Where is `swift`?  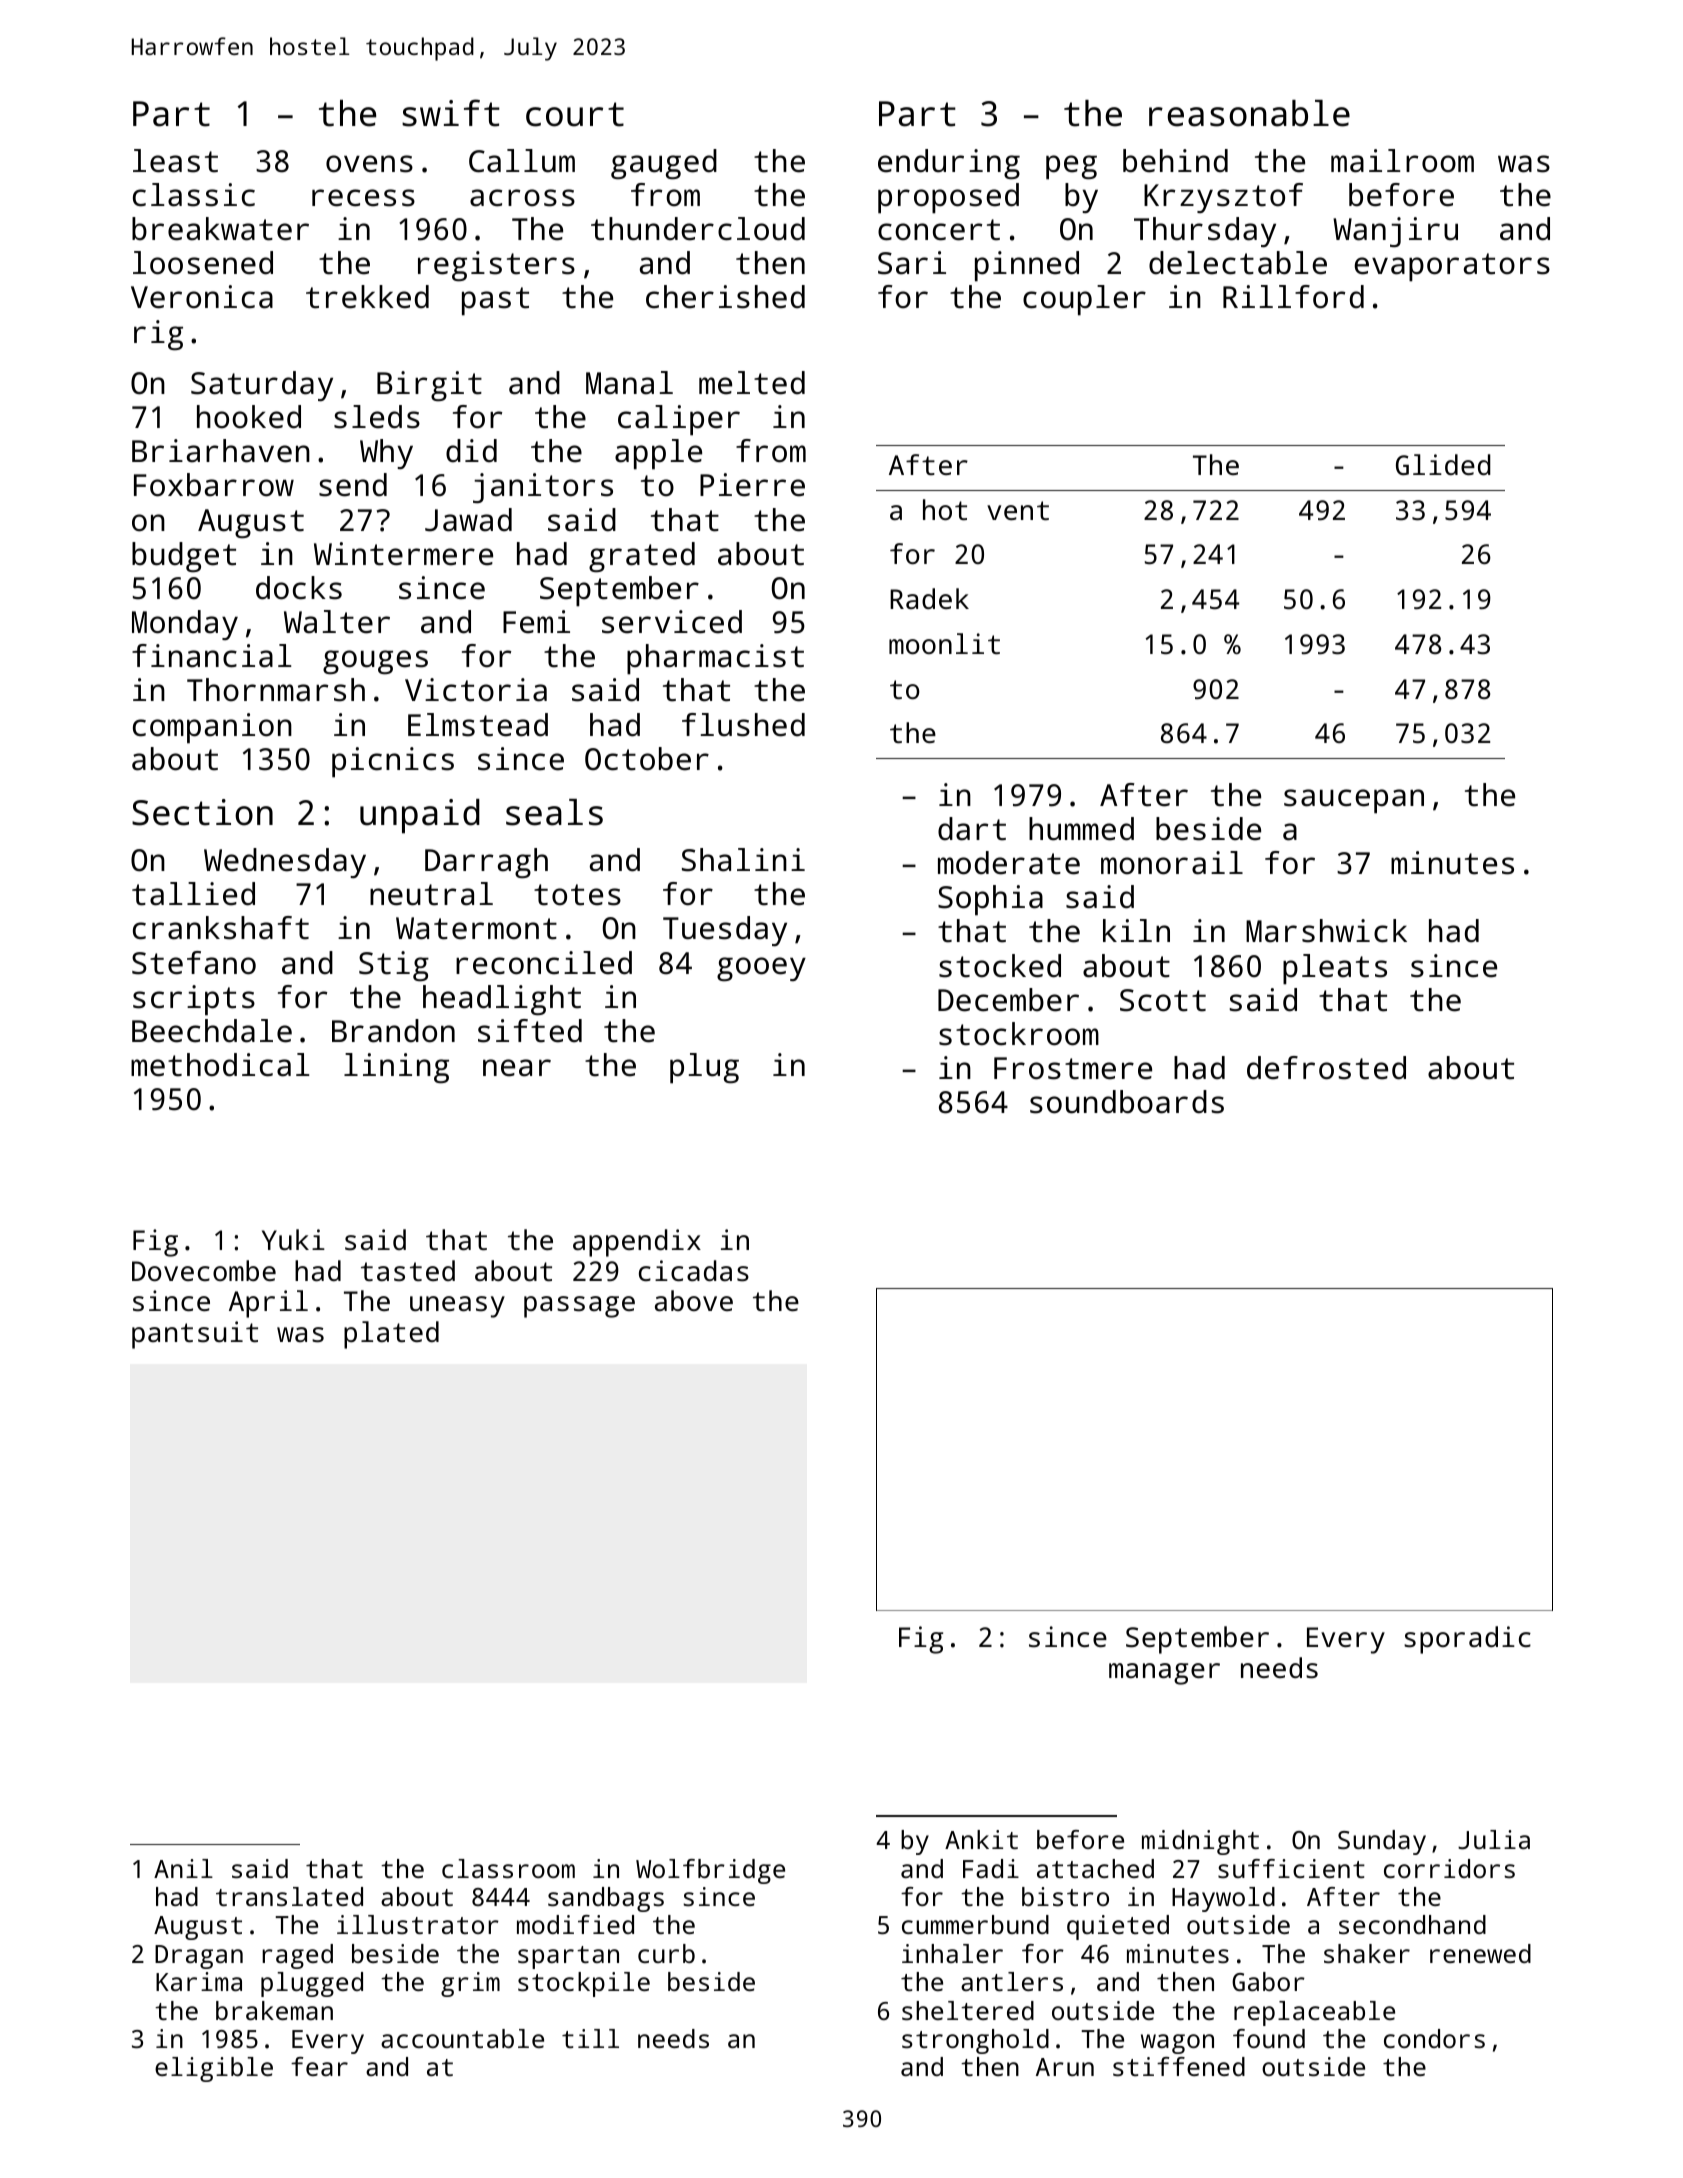 swift is located at coordinates (451, 113).
